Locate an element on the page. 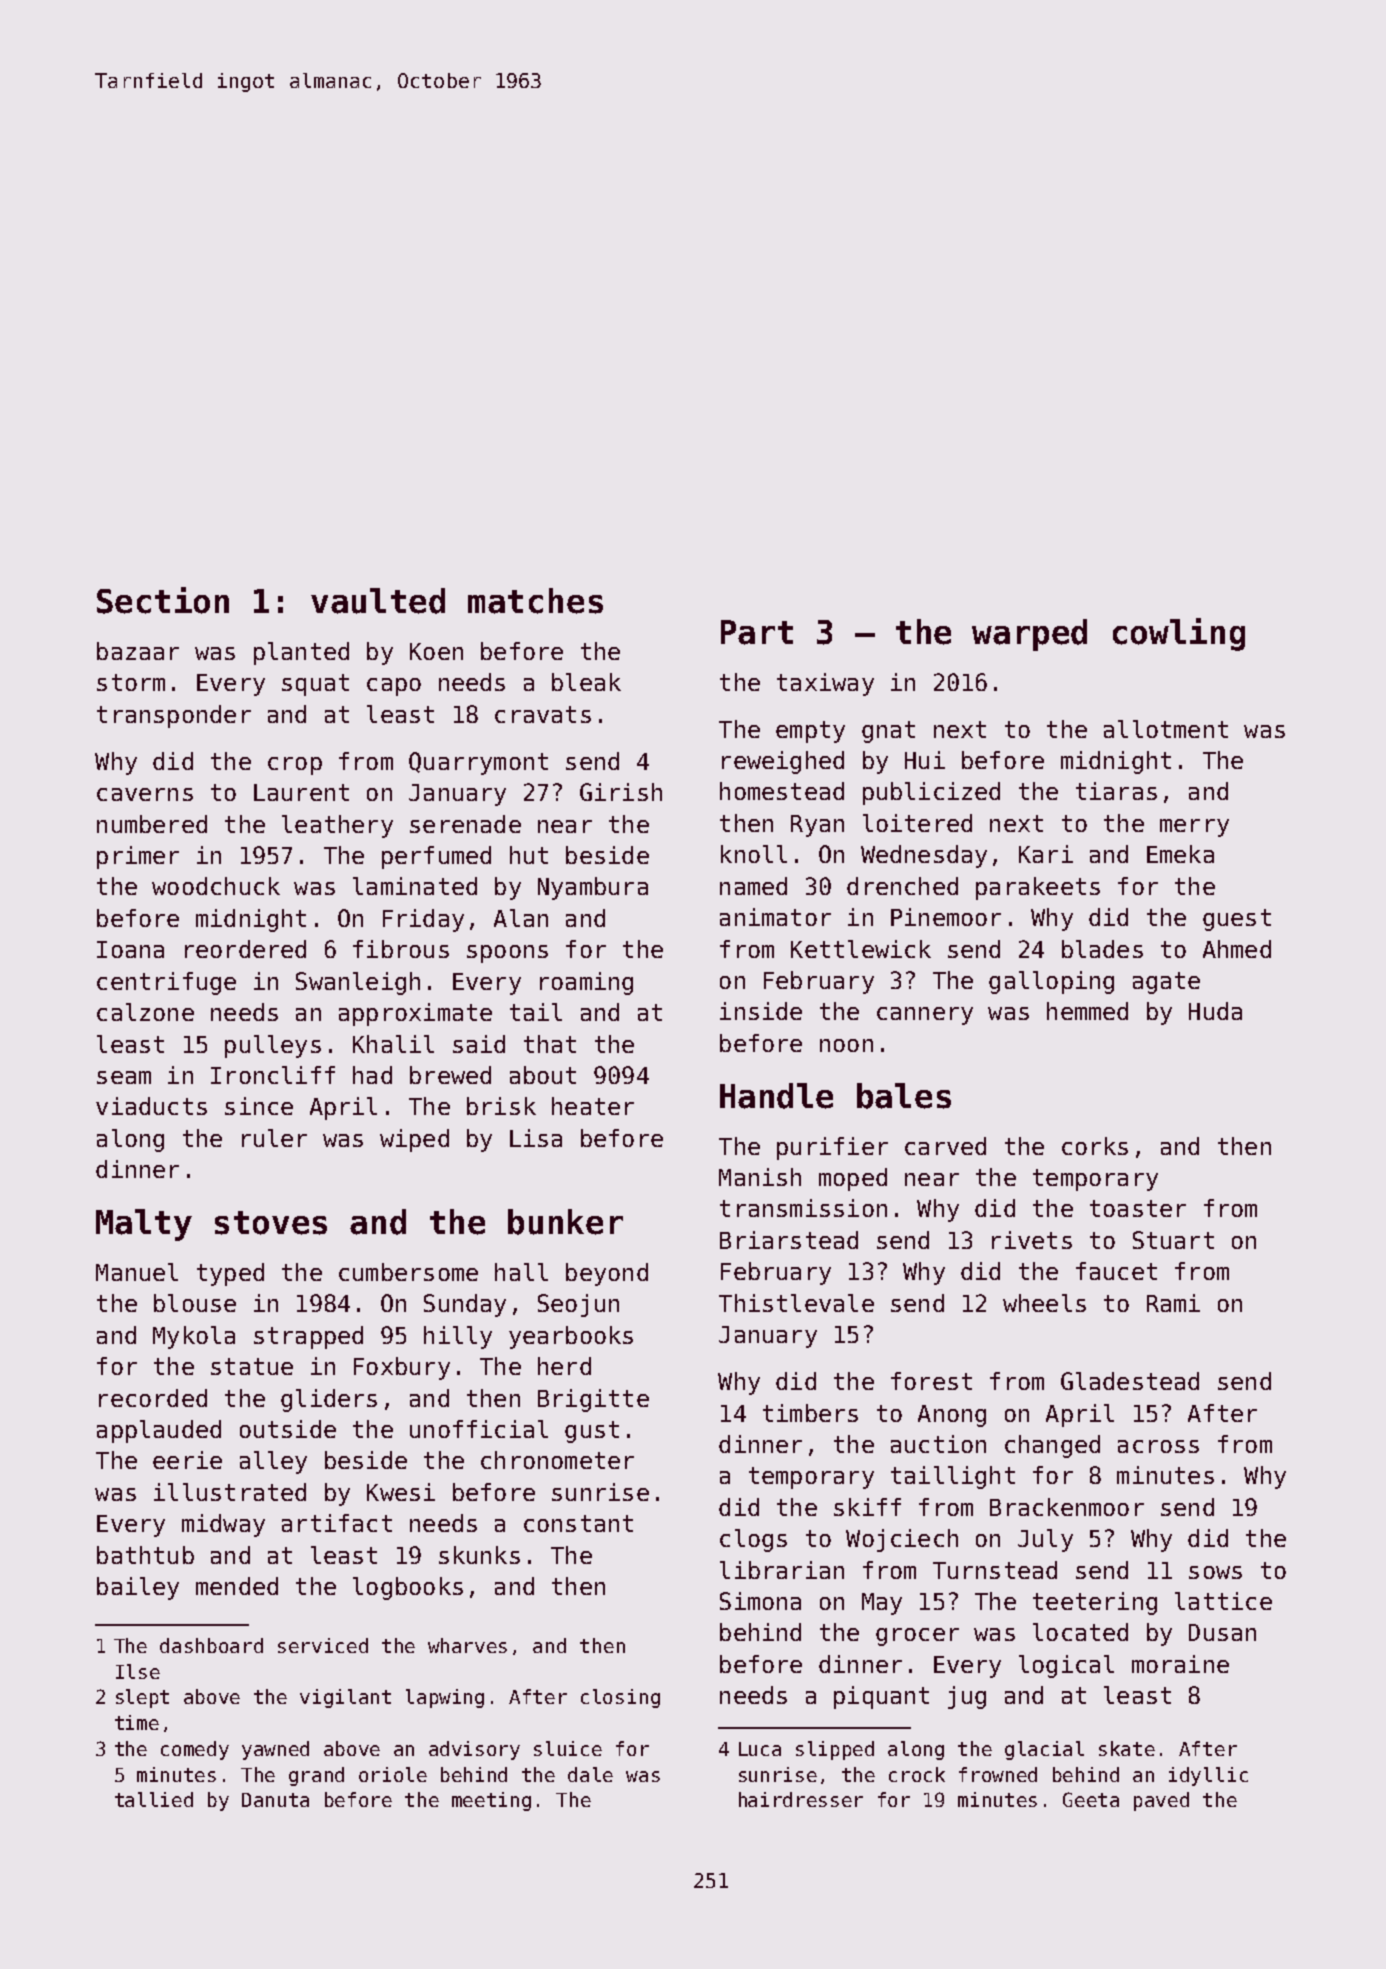 The width and height of the page is (1386, 1969). bailey is located at coordinates (138, 1588).
